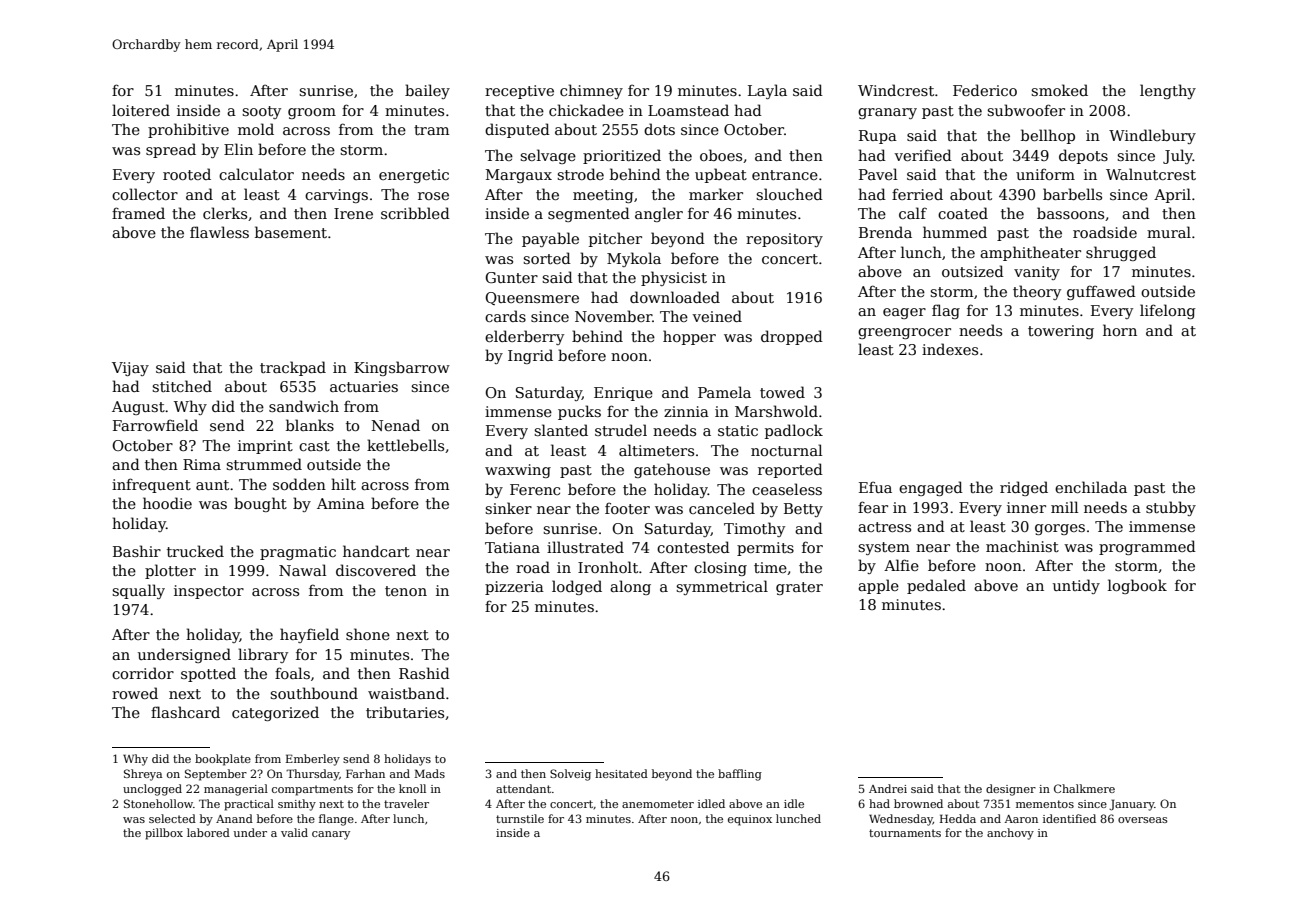  Describe the element at coordinates (519, 92) in the screenshot. I see `receptive` at that location.
